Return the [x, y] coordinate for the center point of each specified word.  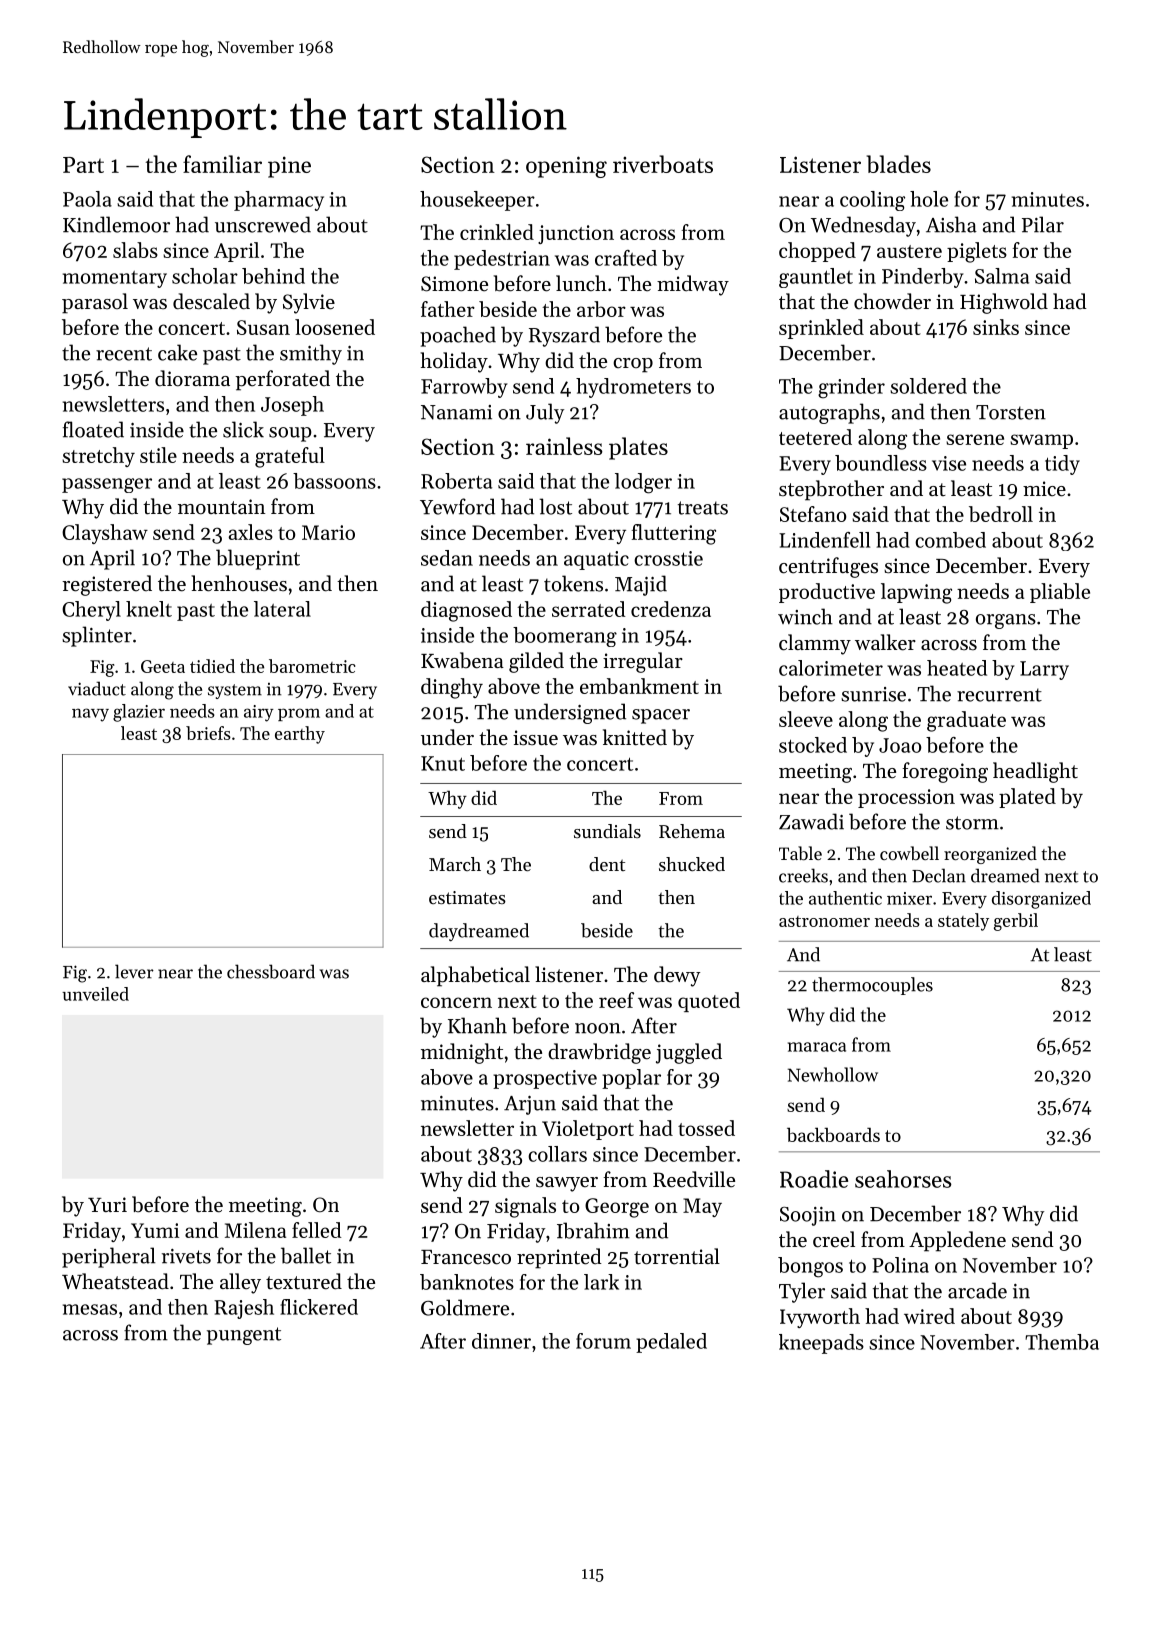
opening [566, 167]
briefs [208, 733]
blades [899, 164]
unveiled [95, 994]
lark [601, 1282]
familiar [222, 164]
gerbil [1016, 922]
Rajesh [244, 1309]
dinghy [452, 688]
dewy [677, 976]
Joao [900, 745]
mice [1044, 489]
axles [251, 532]
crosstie [668, 558]
